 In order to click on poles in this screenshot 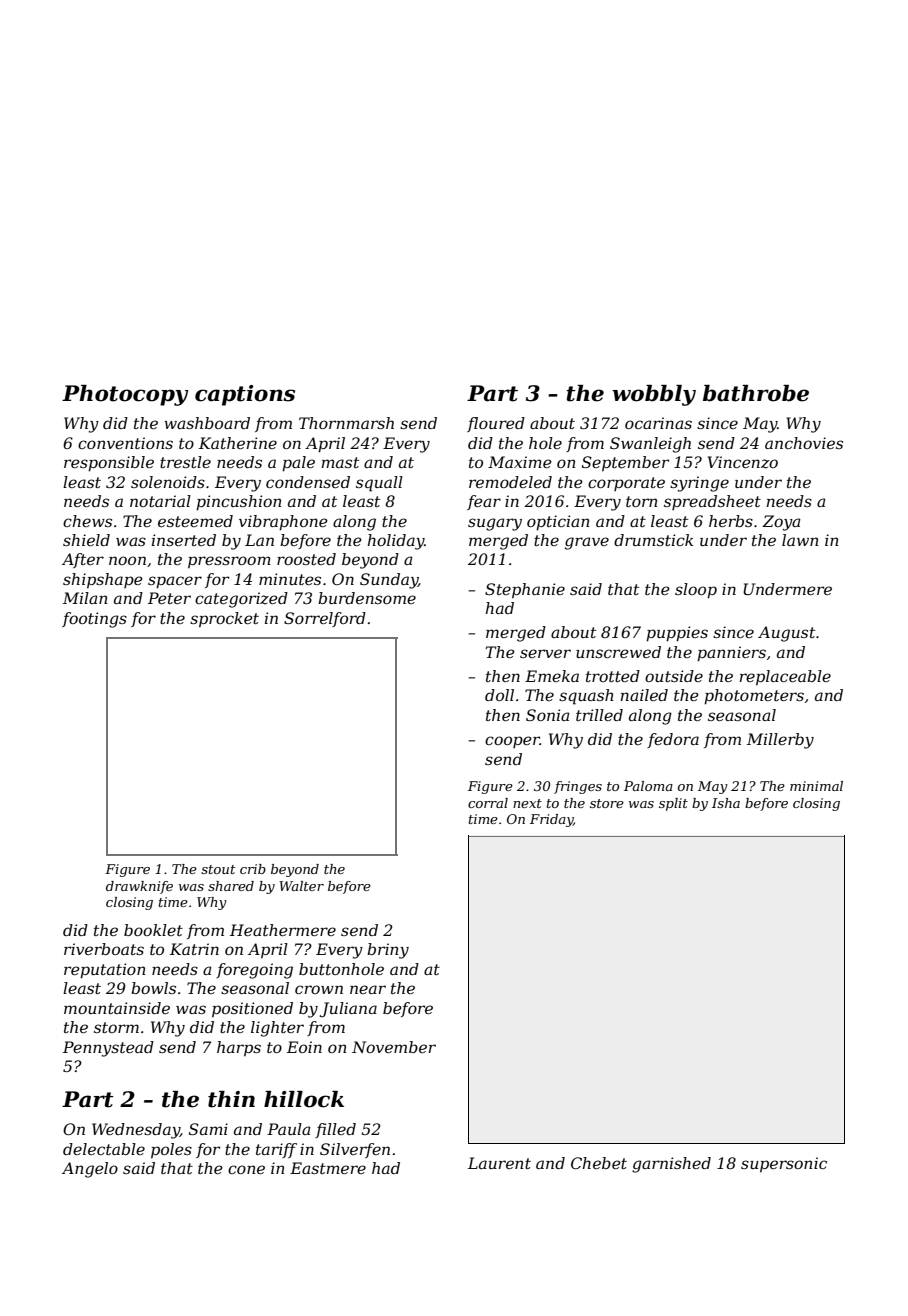, I will do `click(171, 1151)`.
